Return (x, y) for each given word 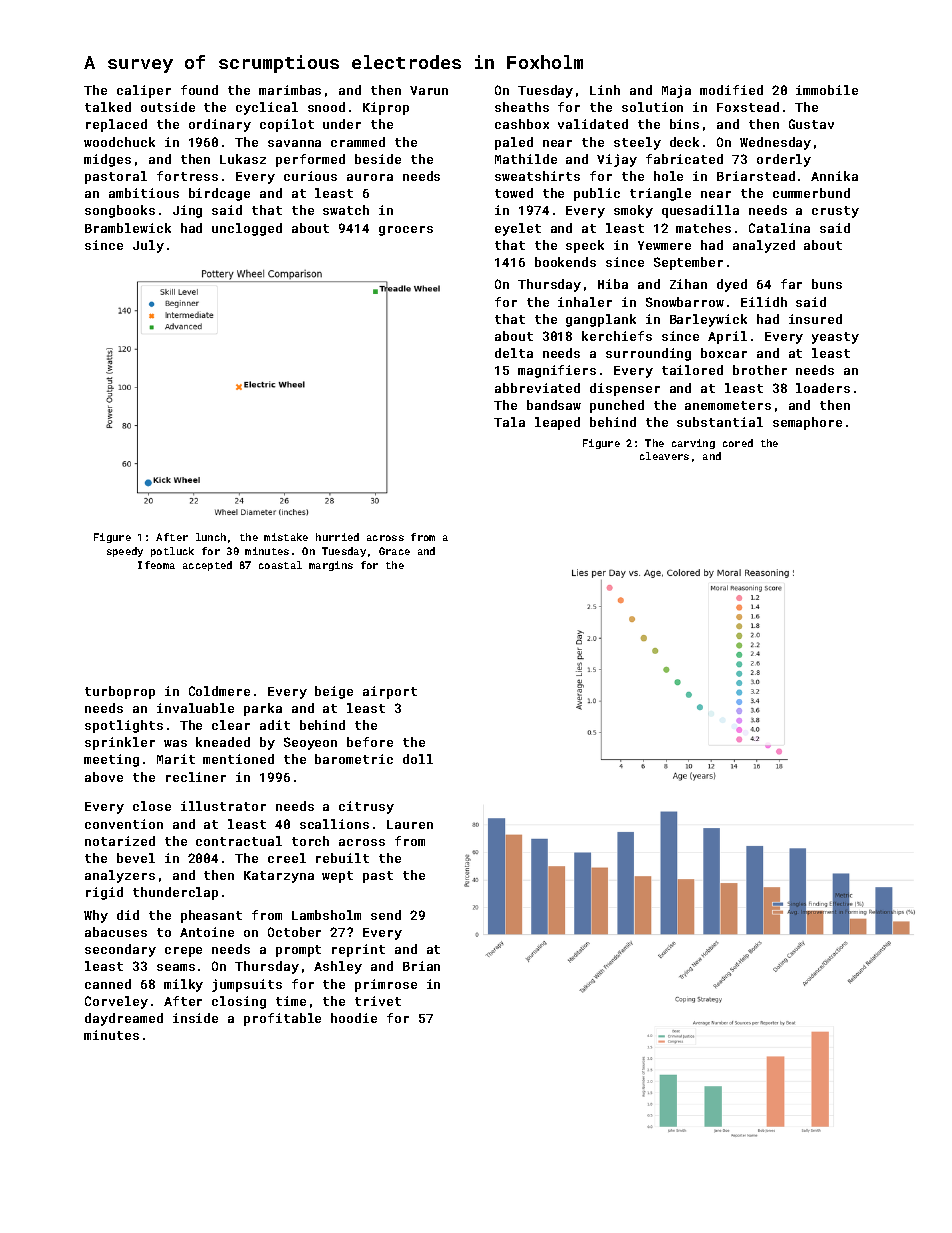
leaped (557, 423)
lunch (211, 537)
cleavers (664, 456)
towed (514, 193)
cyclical (267, 108)
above (104, 777)
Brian (421, 966)
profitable (282, 1019)
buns (827, 284)
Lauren (410, 824)
